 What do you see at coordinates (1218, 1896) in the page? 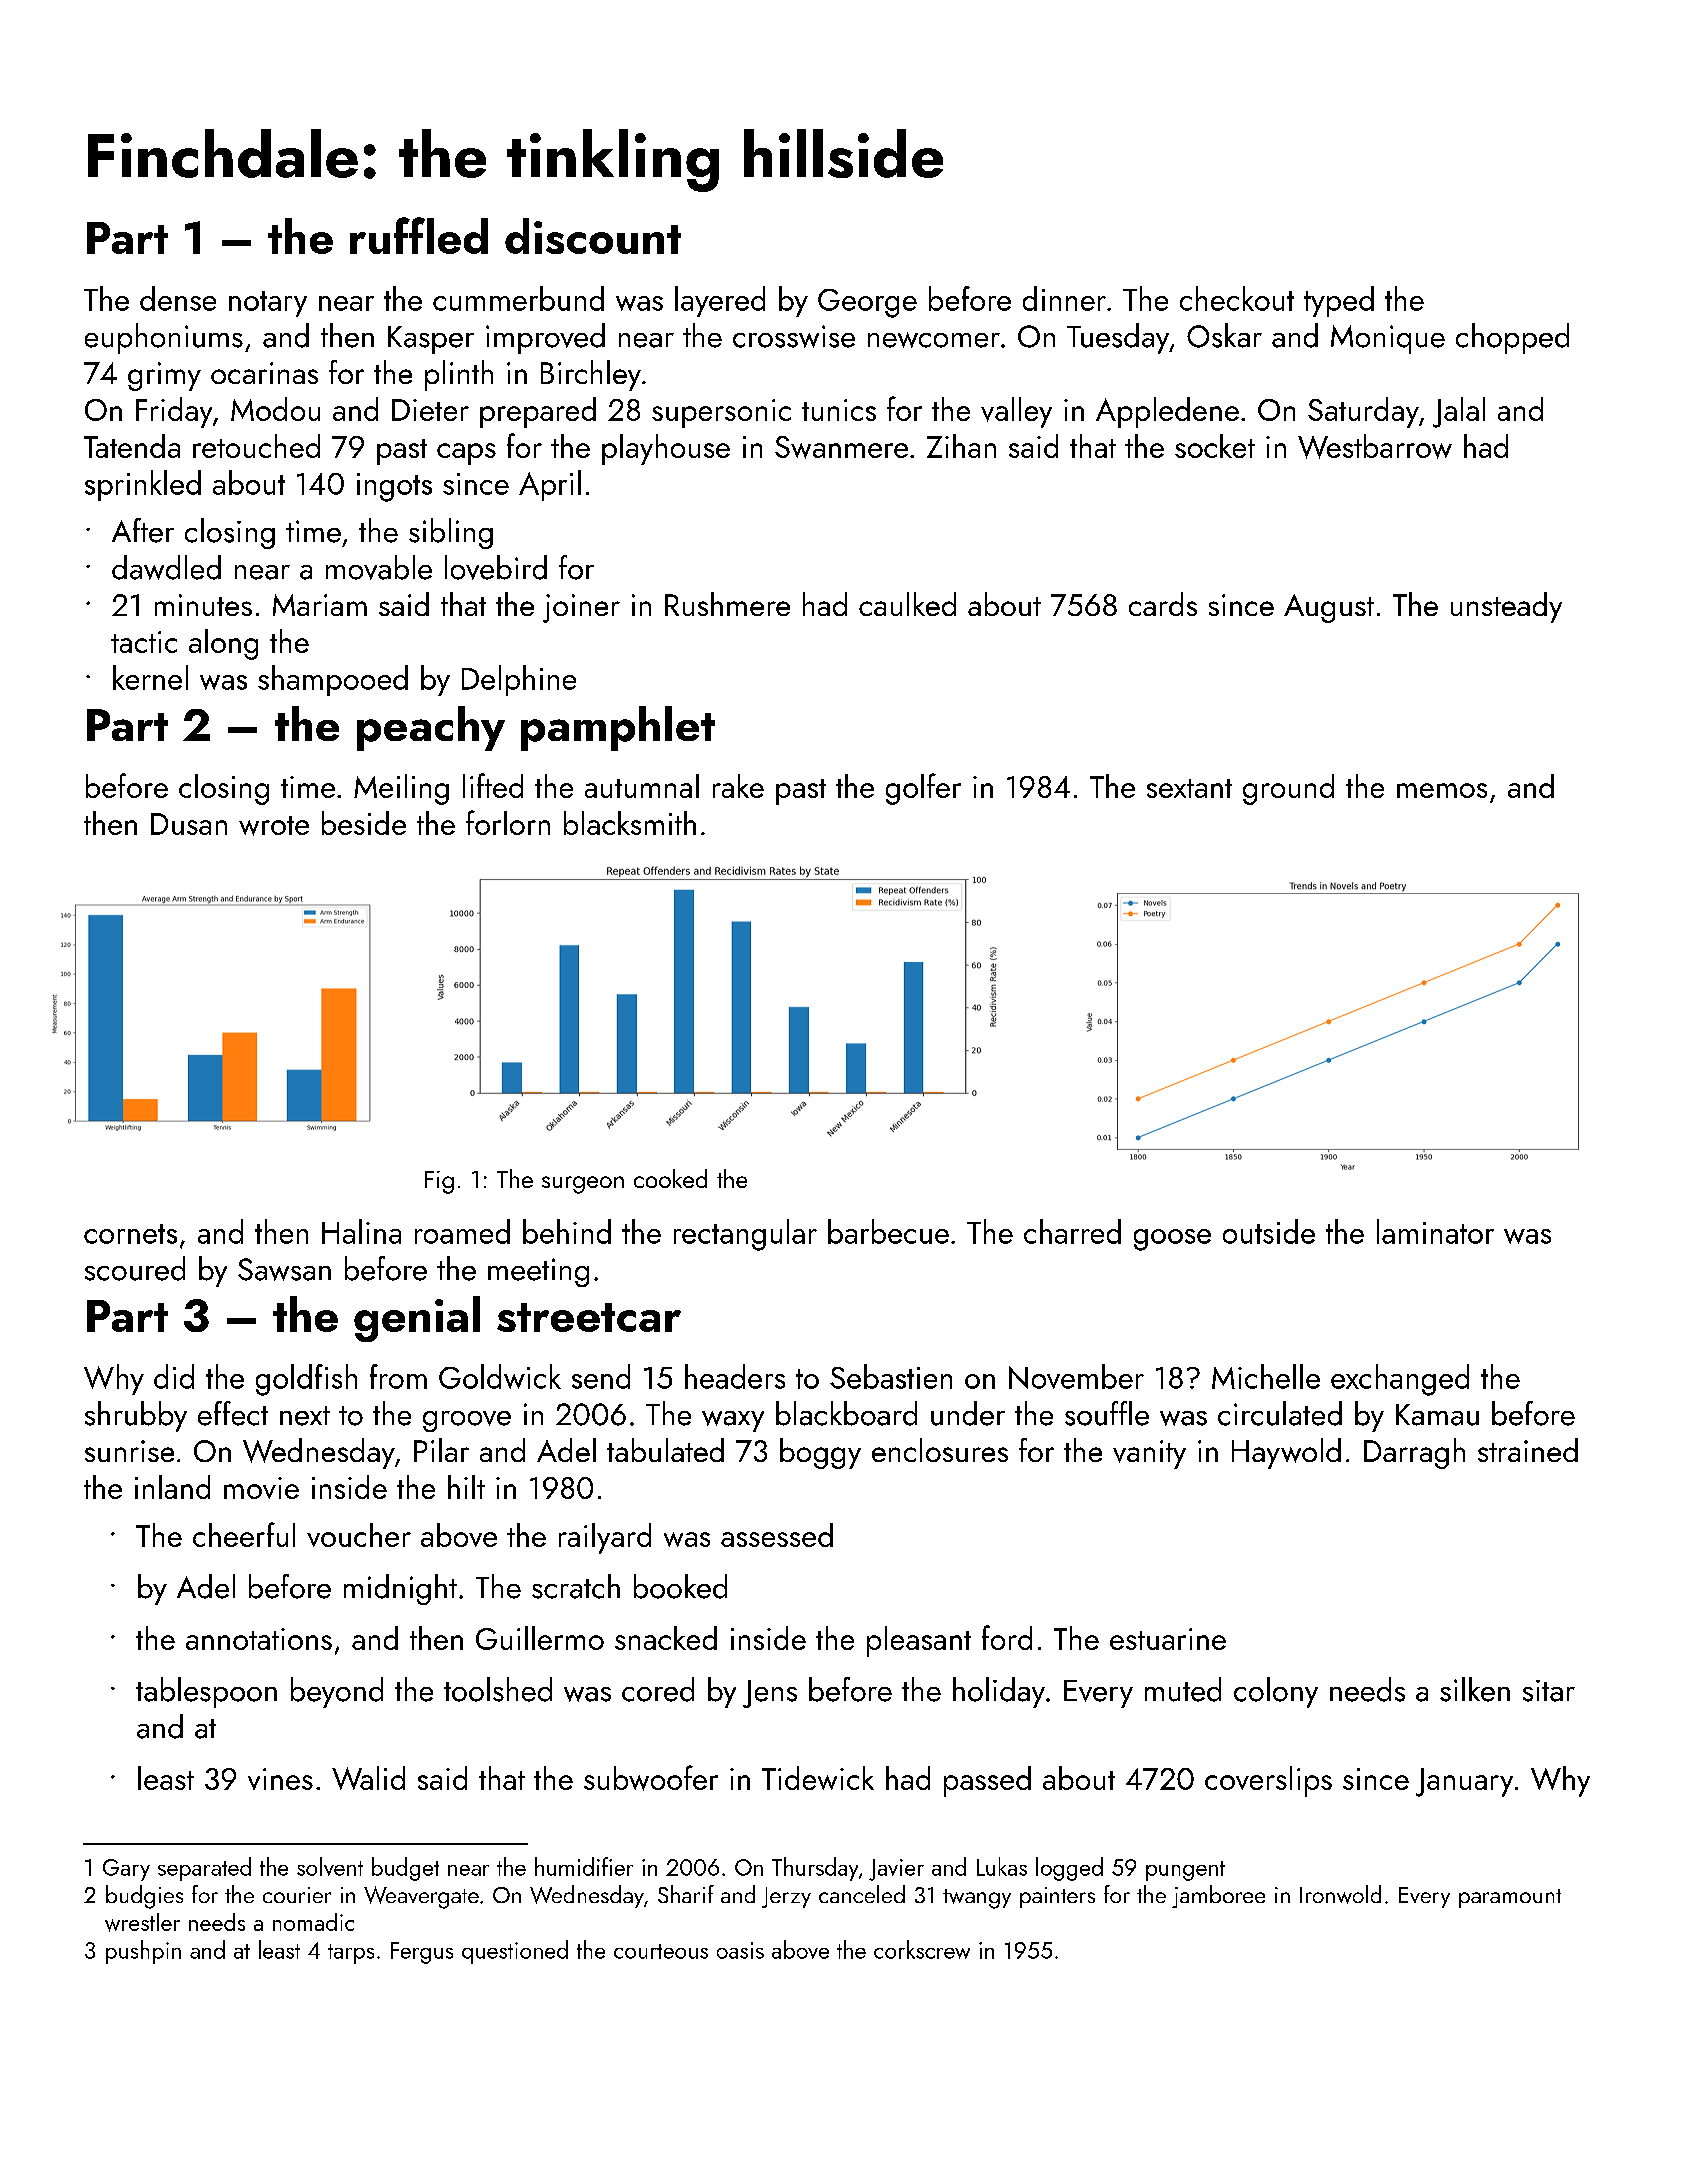
I see `jamboree` at bounding box center [1218, 1896].
